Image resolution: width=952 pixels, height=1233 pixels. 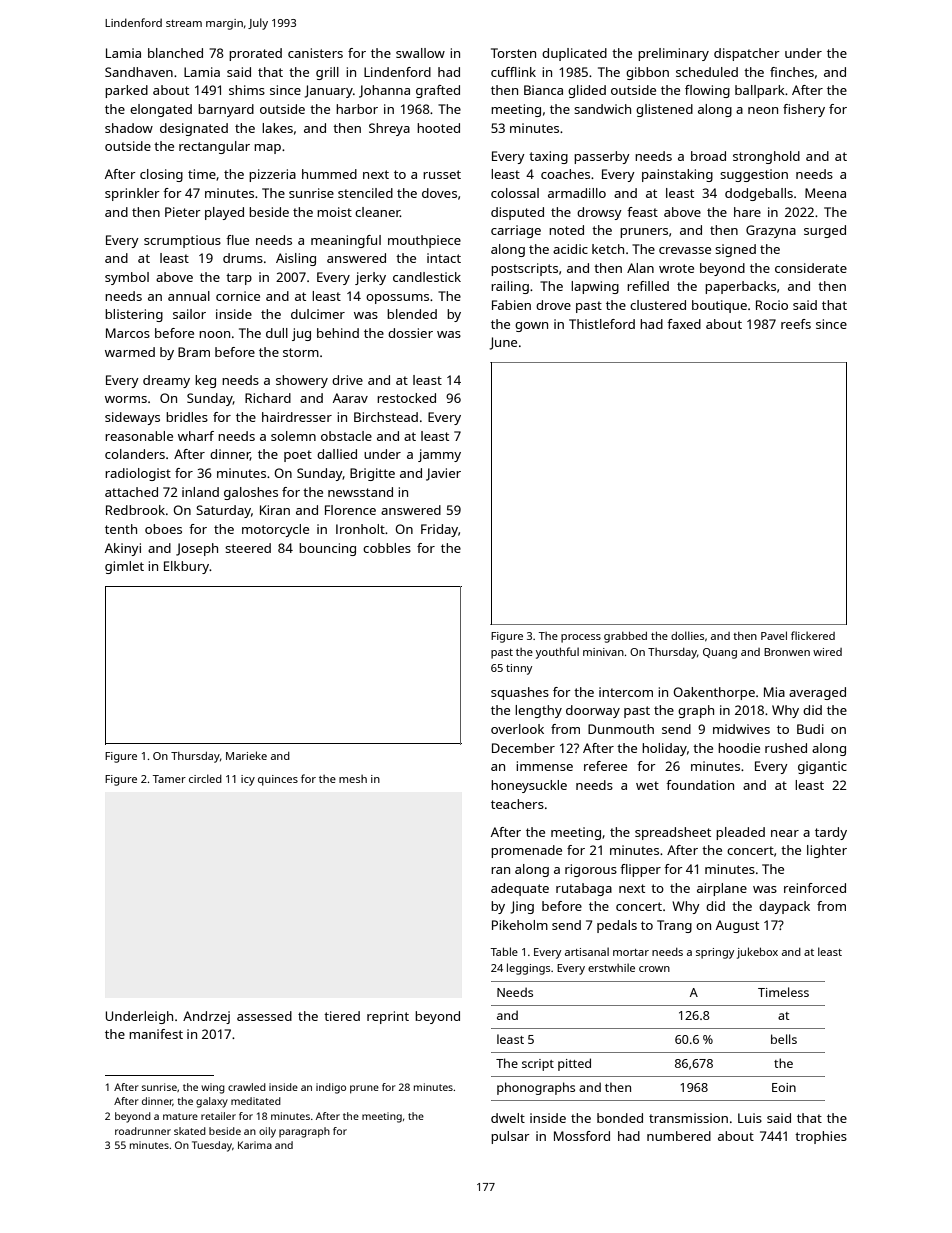 I want to click on Marieke, so click(x=246, y=755).
